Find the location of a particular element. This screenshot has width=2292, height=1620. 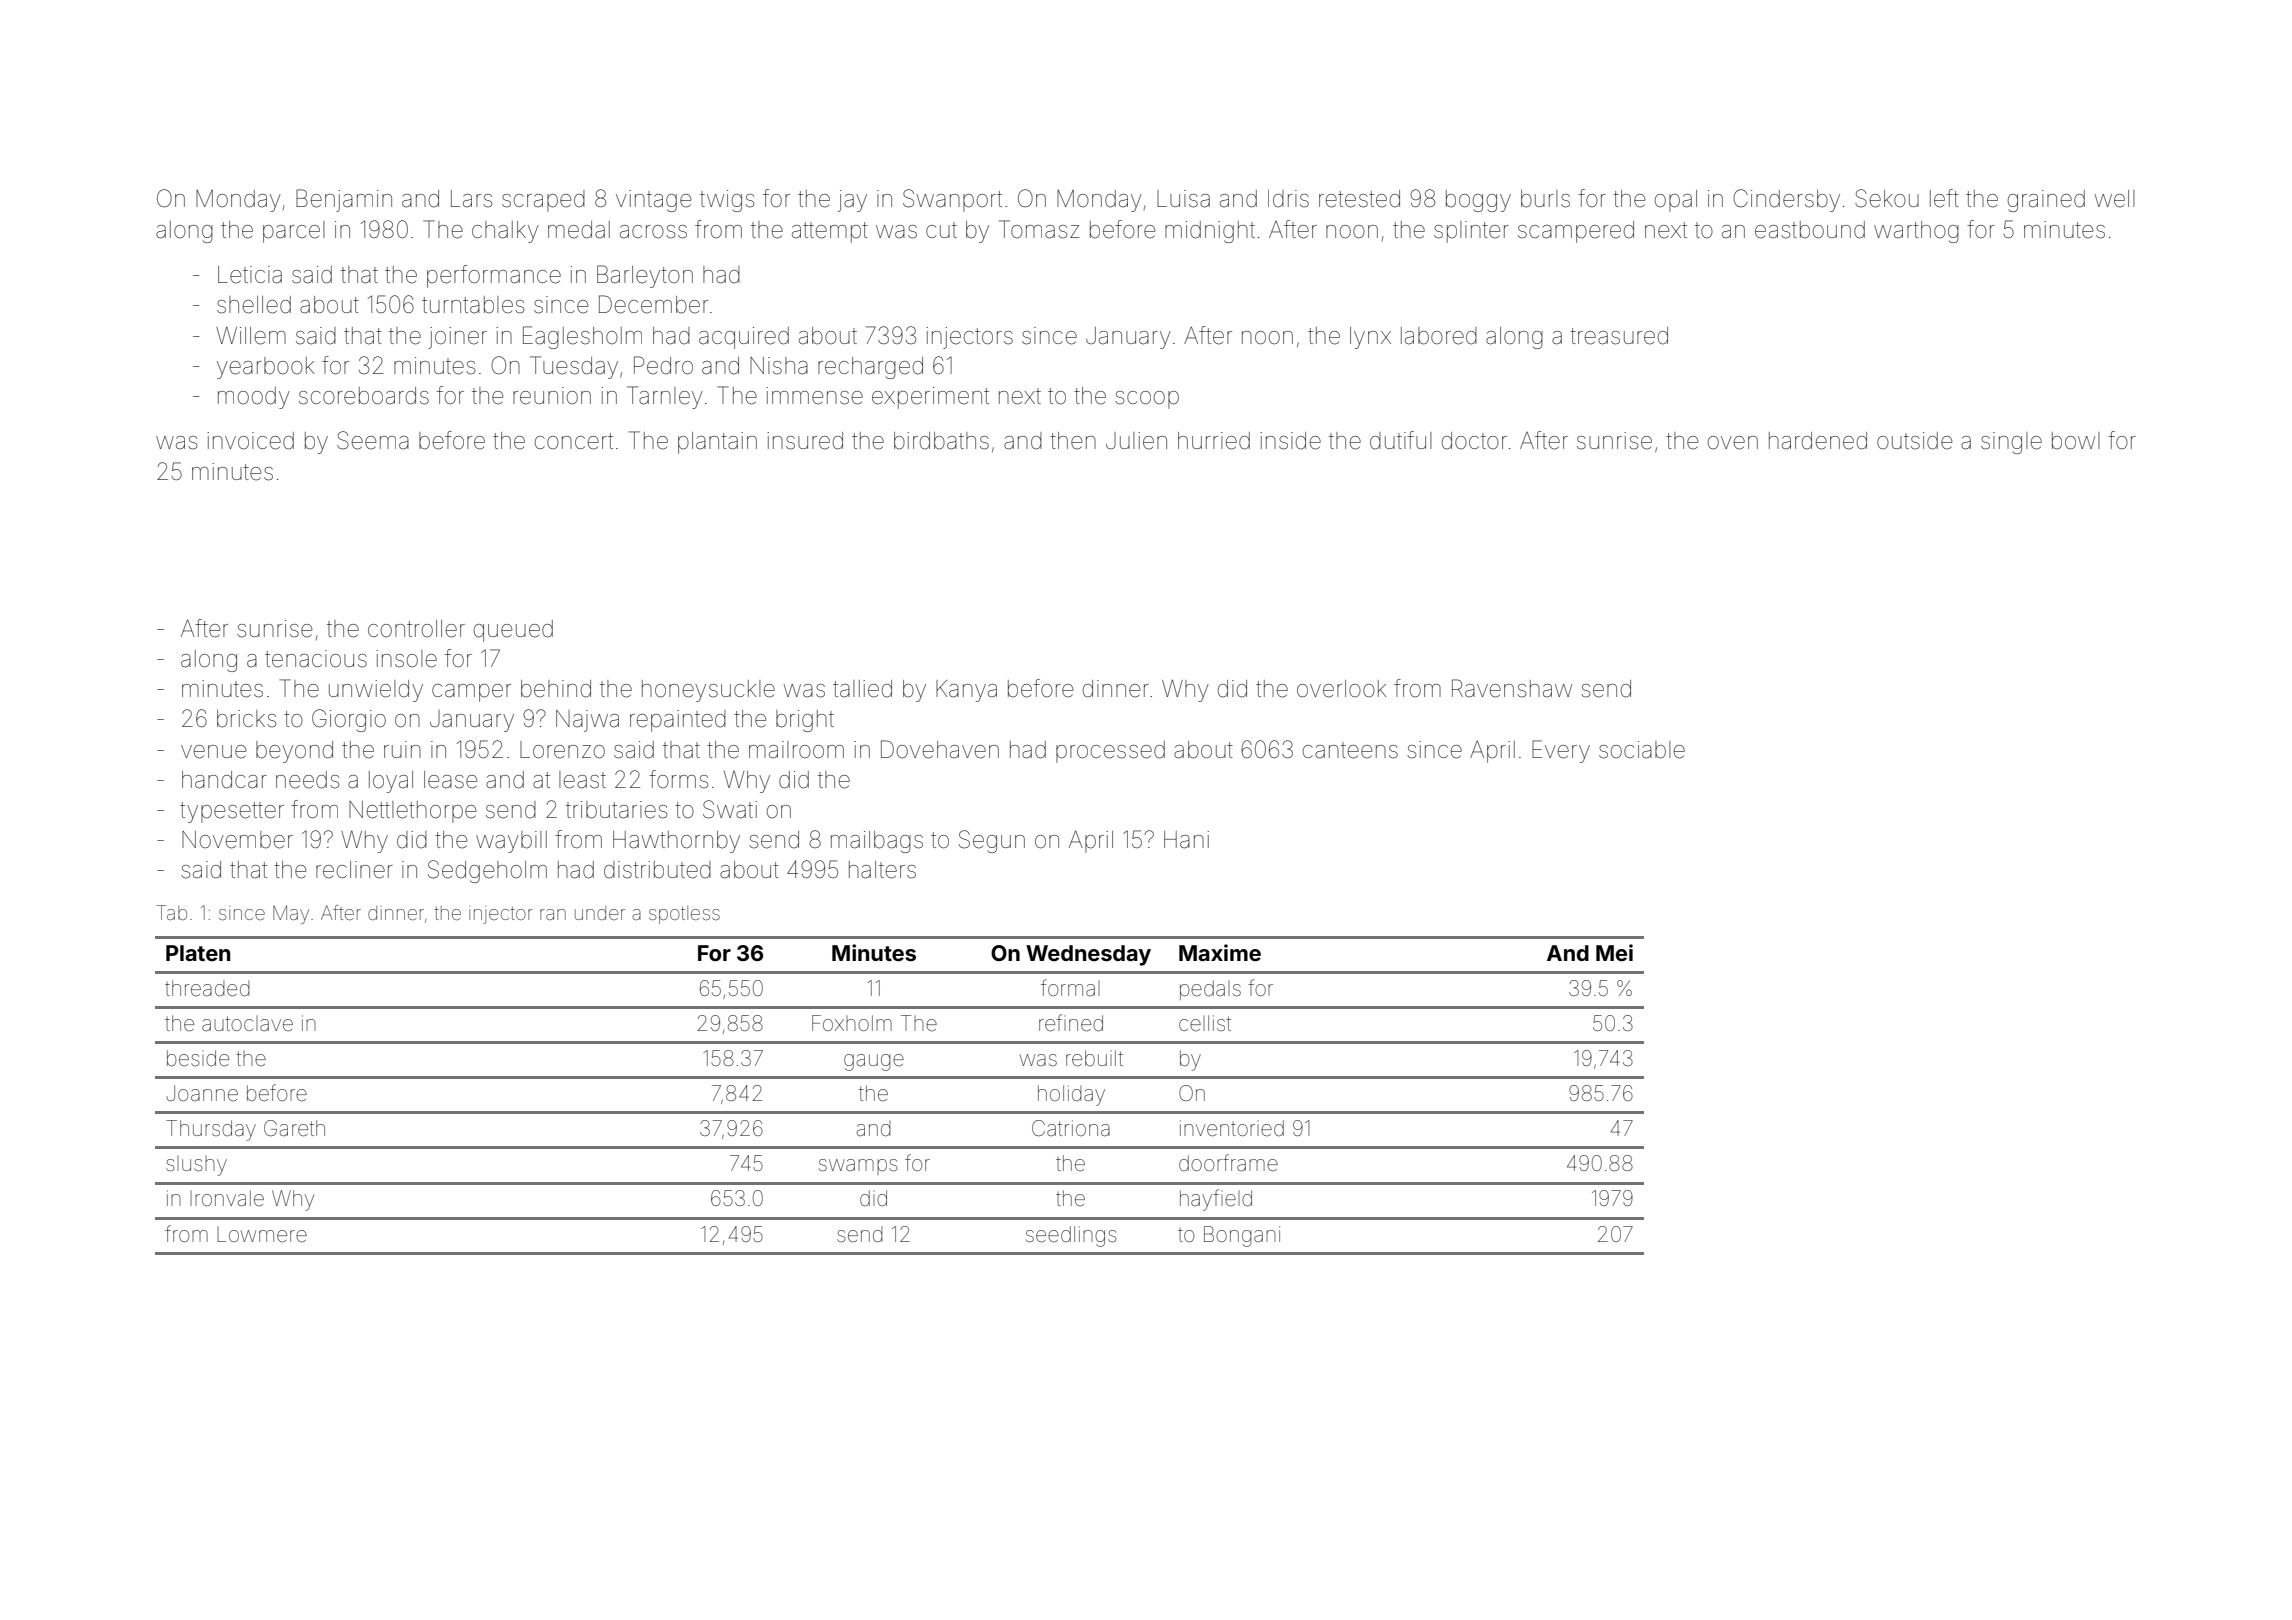

Ironvale is located at coordinates (227, 1198).
